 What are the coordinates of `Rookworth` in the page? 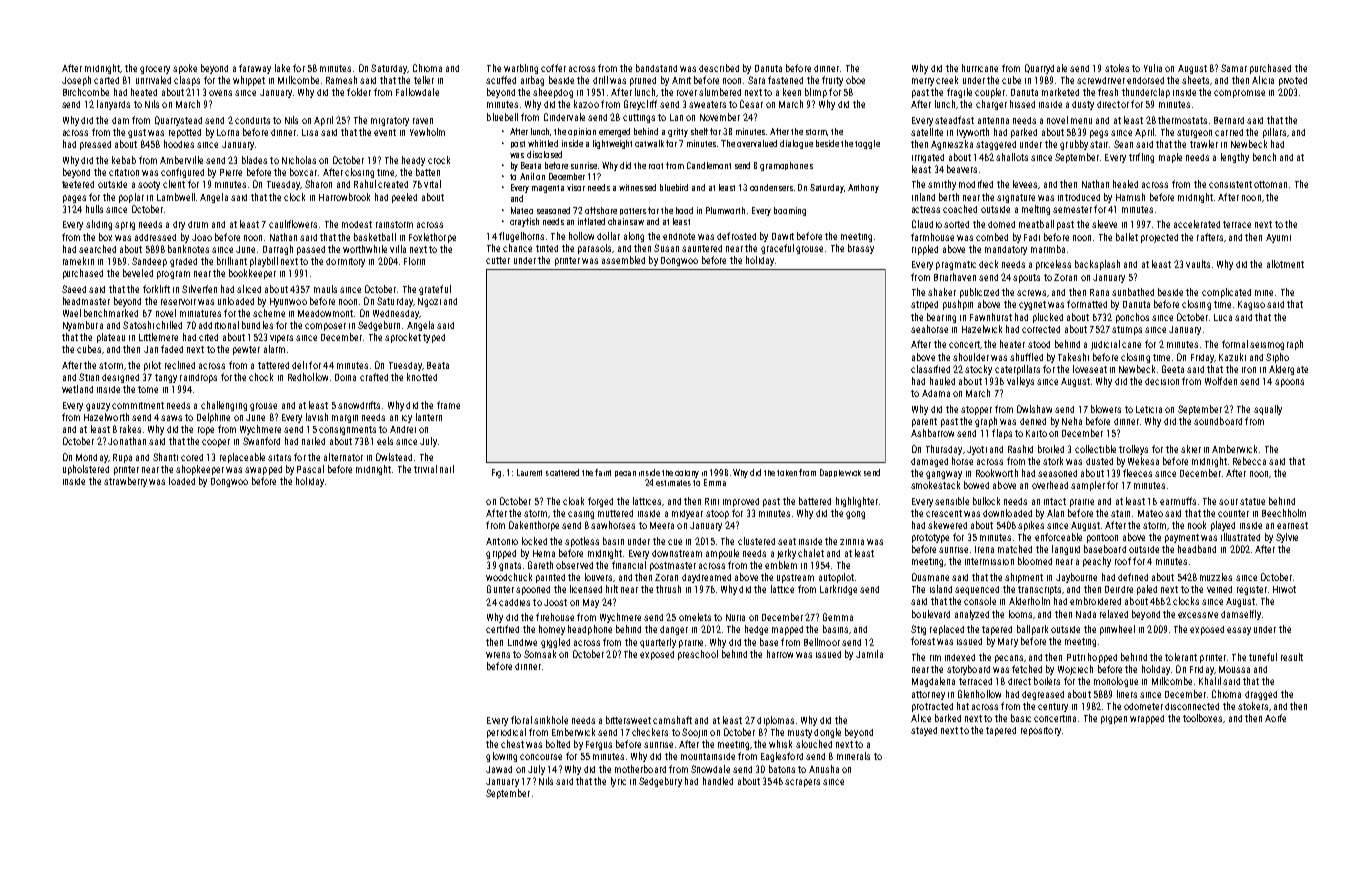 It's located at (997, 473).
